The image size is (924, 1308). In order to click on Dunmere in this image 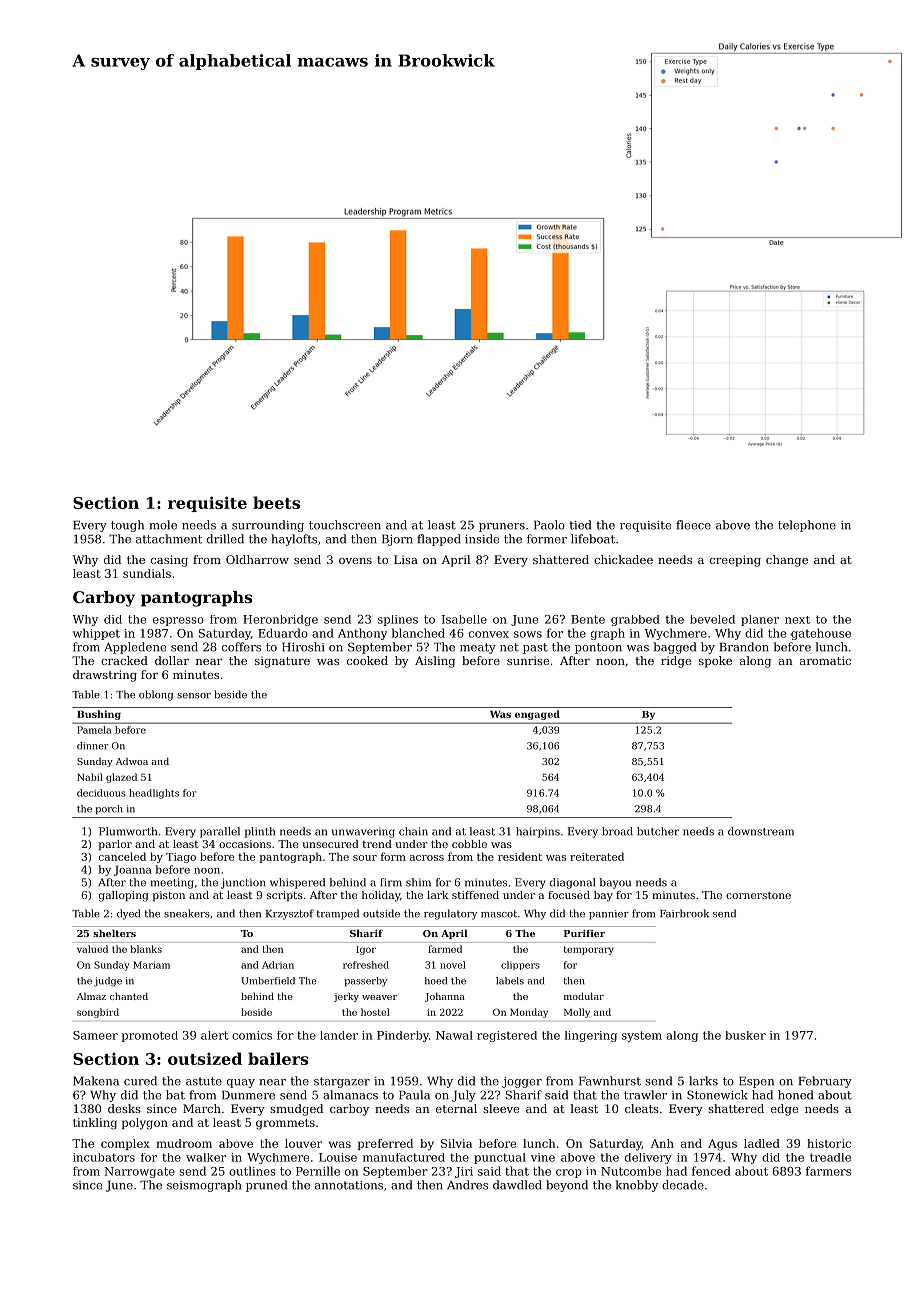, I will do `click(248, 1095)`.
